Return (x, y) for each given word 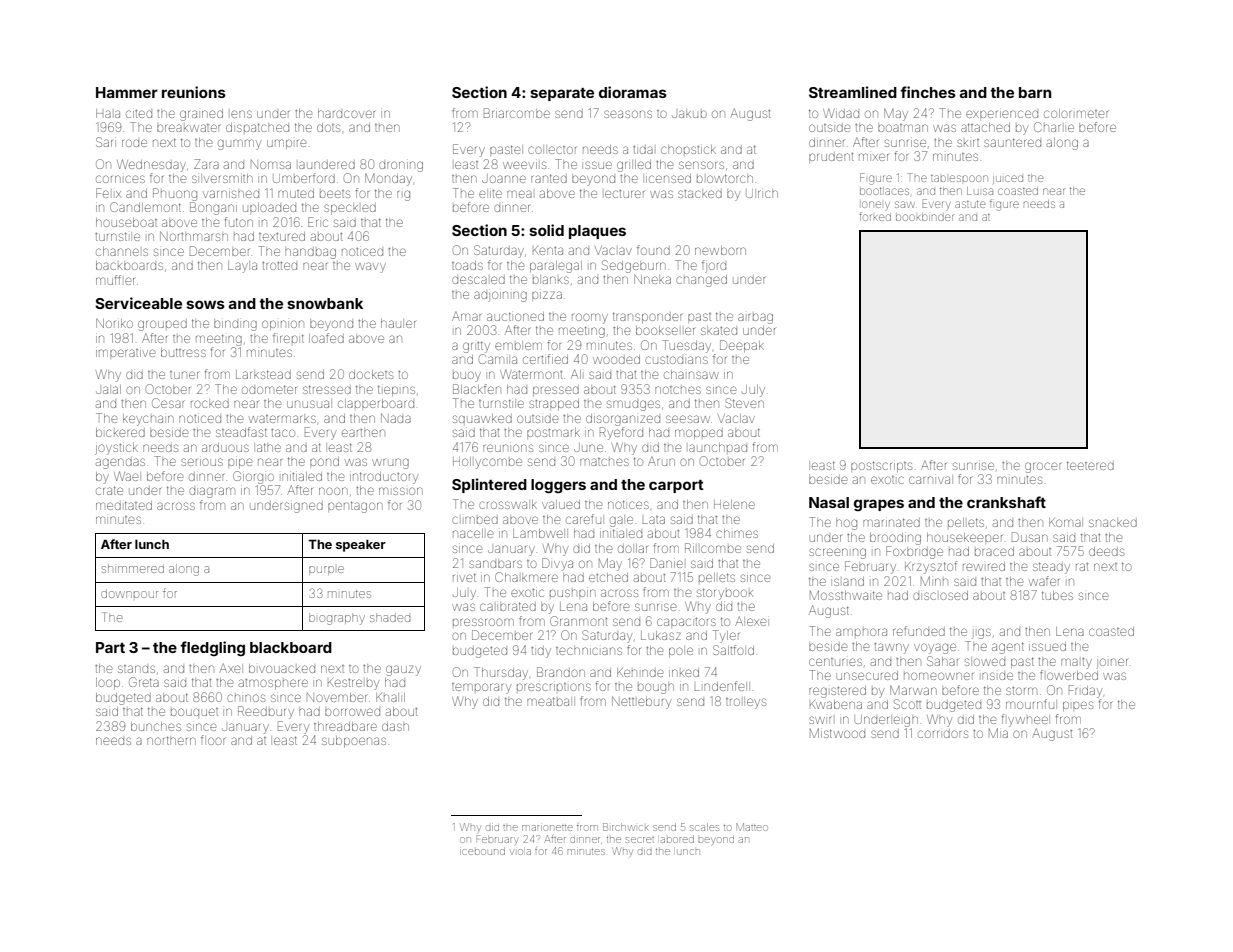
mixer (874, 157)
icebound (482, 851)
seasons (628, 114)
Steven (744, 403)
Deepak (742, 346)
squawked (482, 418)
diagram (212, 492)
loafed (326, 338)
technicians (589, 651)
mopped (699, 434)
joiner (1112, 663)
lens (241, 114)
